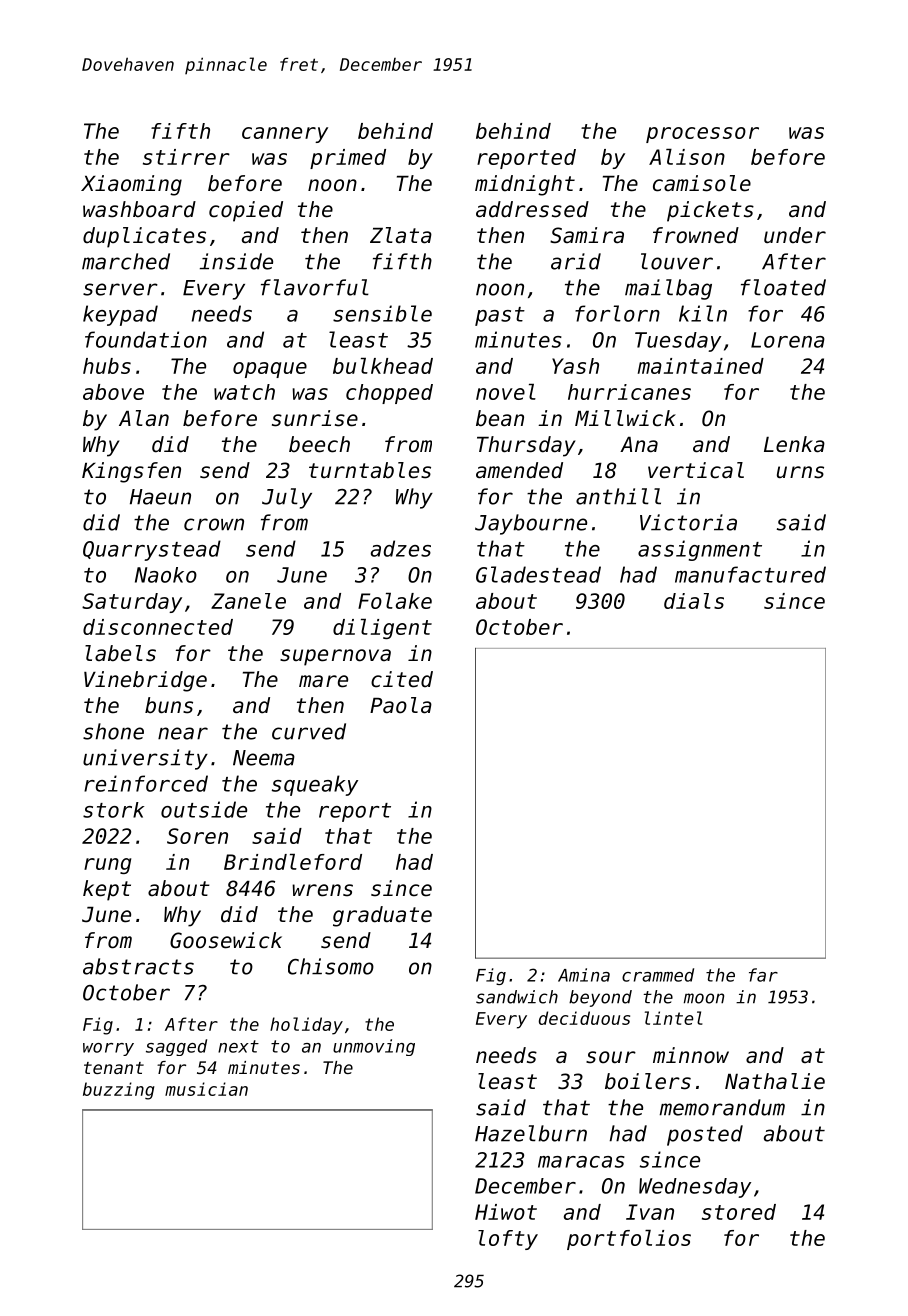  I want to click on stirrer, so click(186, 157).
